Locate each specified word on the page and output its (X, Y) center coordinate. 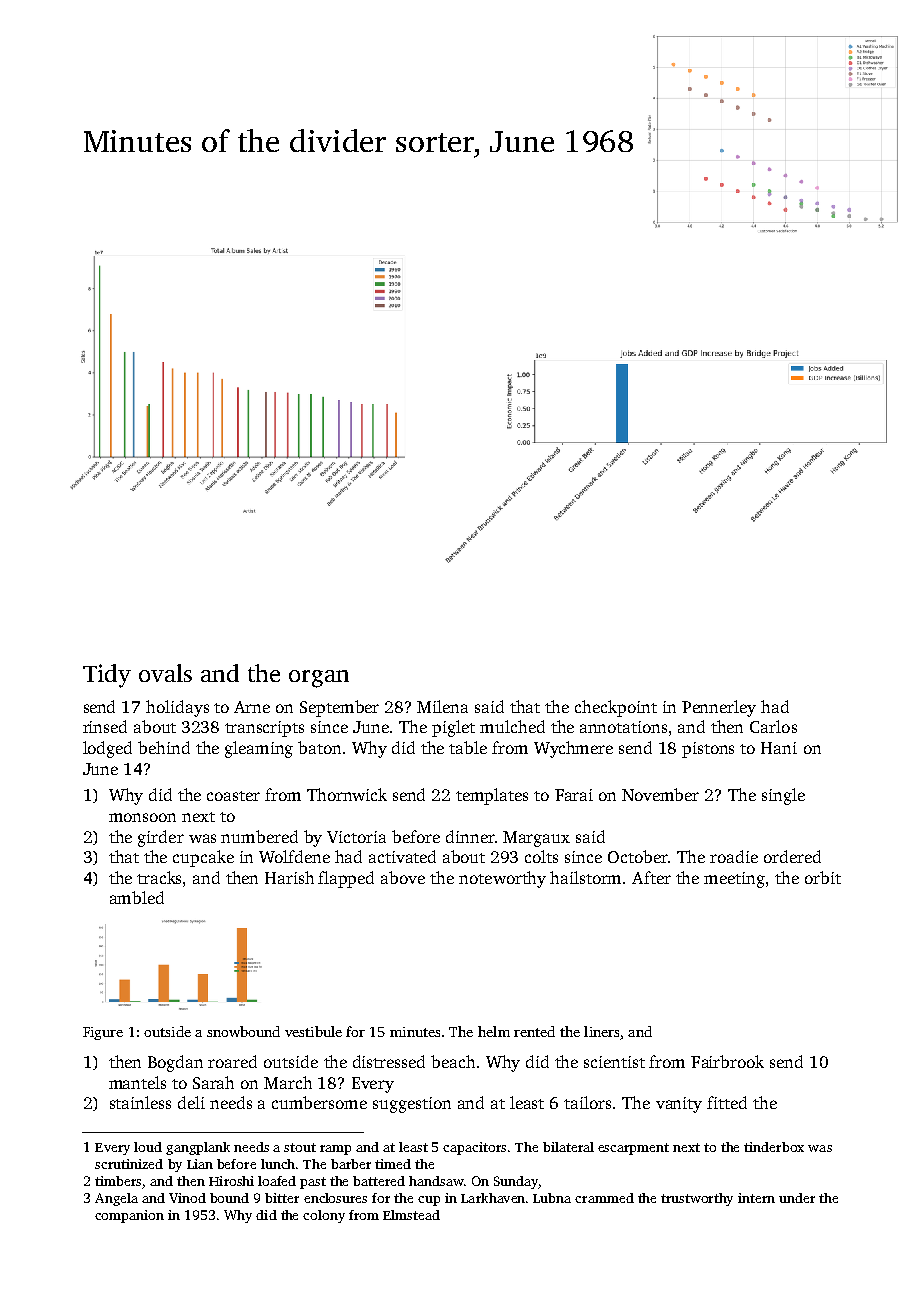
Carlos (773, 726)
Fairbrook (727, 1061)
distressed (389, 1061)
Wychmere (573, 749)
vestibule (313, 1031)
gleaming (259, 749)
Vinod (187, 1198)
